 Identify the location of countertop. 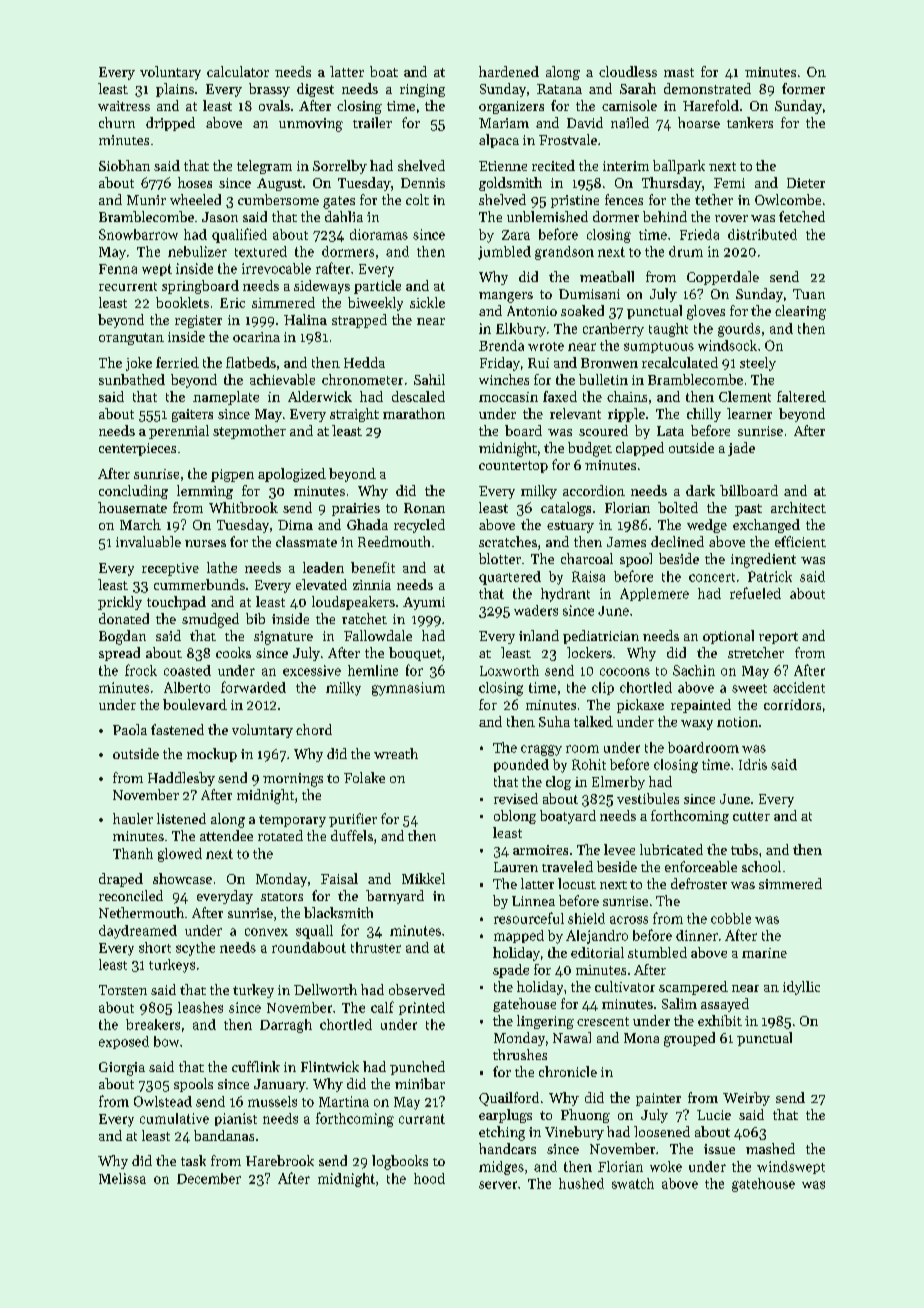
(513, 467).
